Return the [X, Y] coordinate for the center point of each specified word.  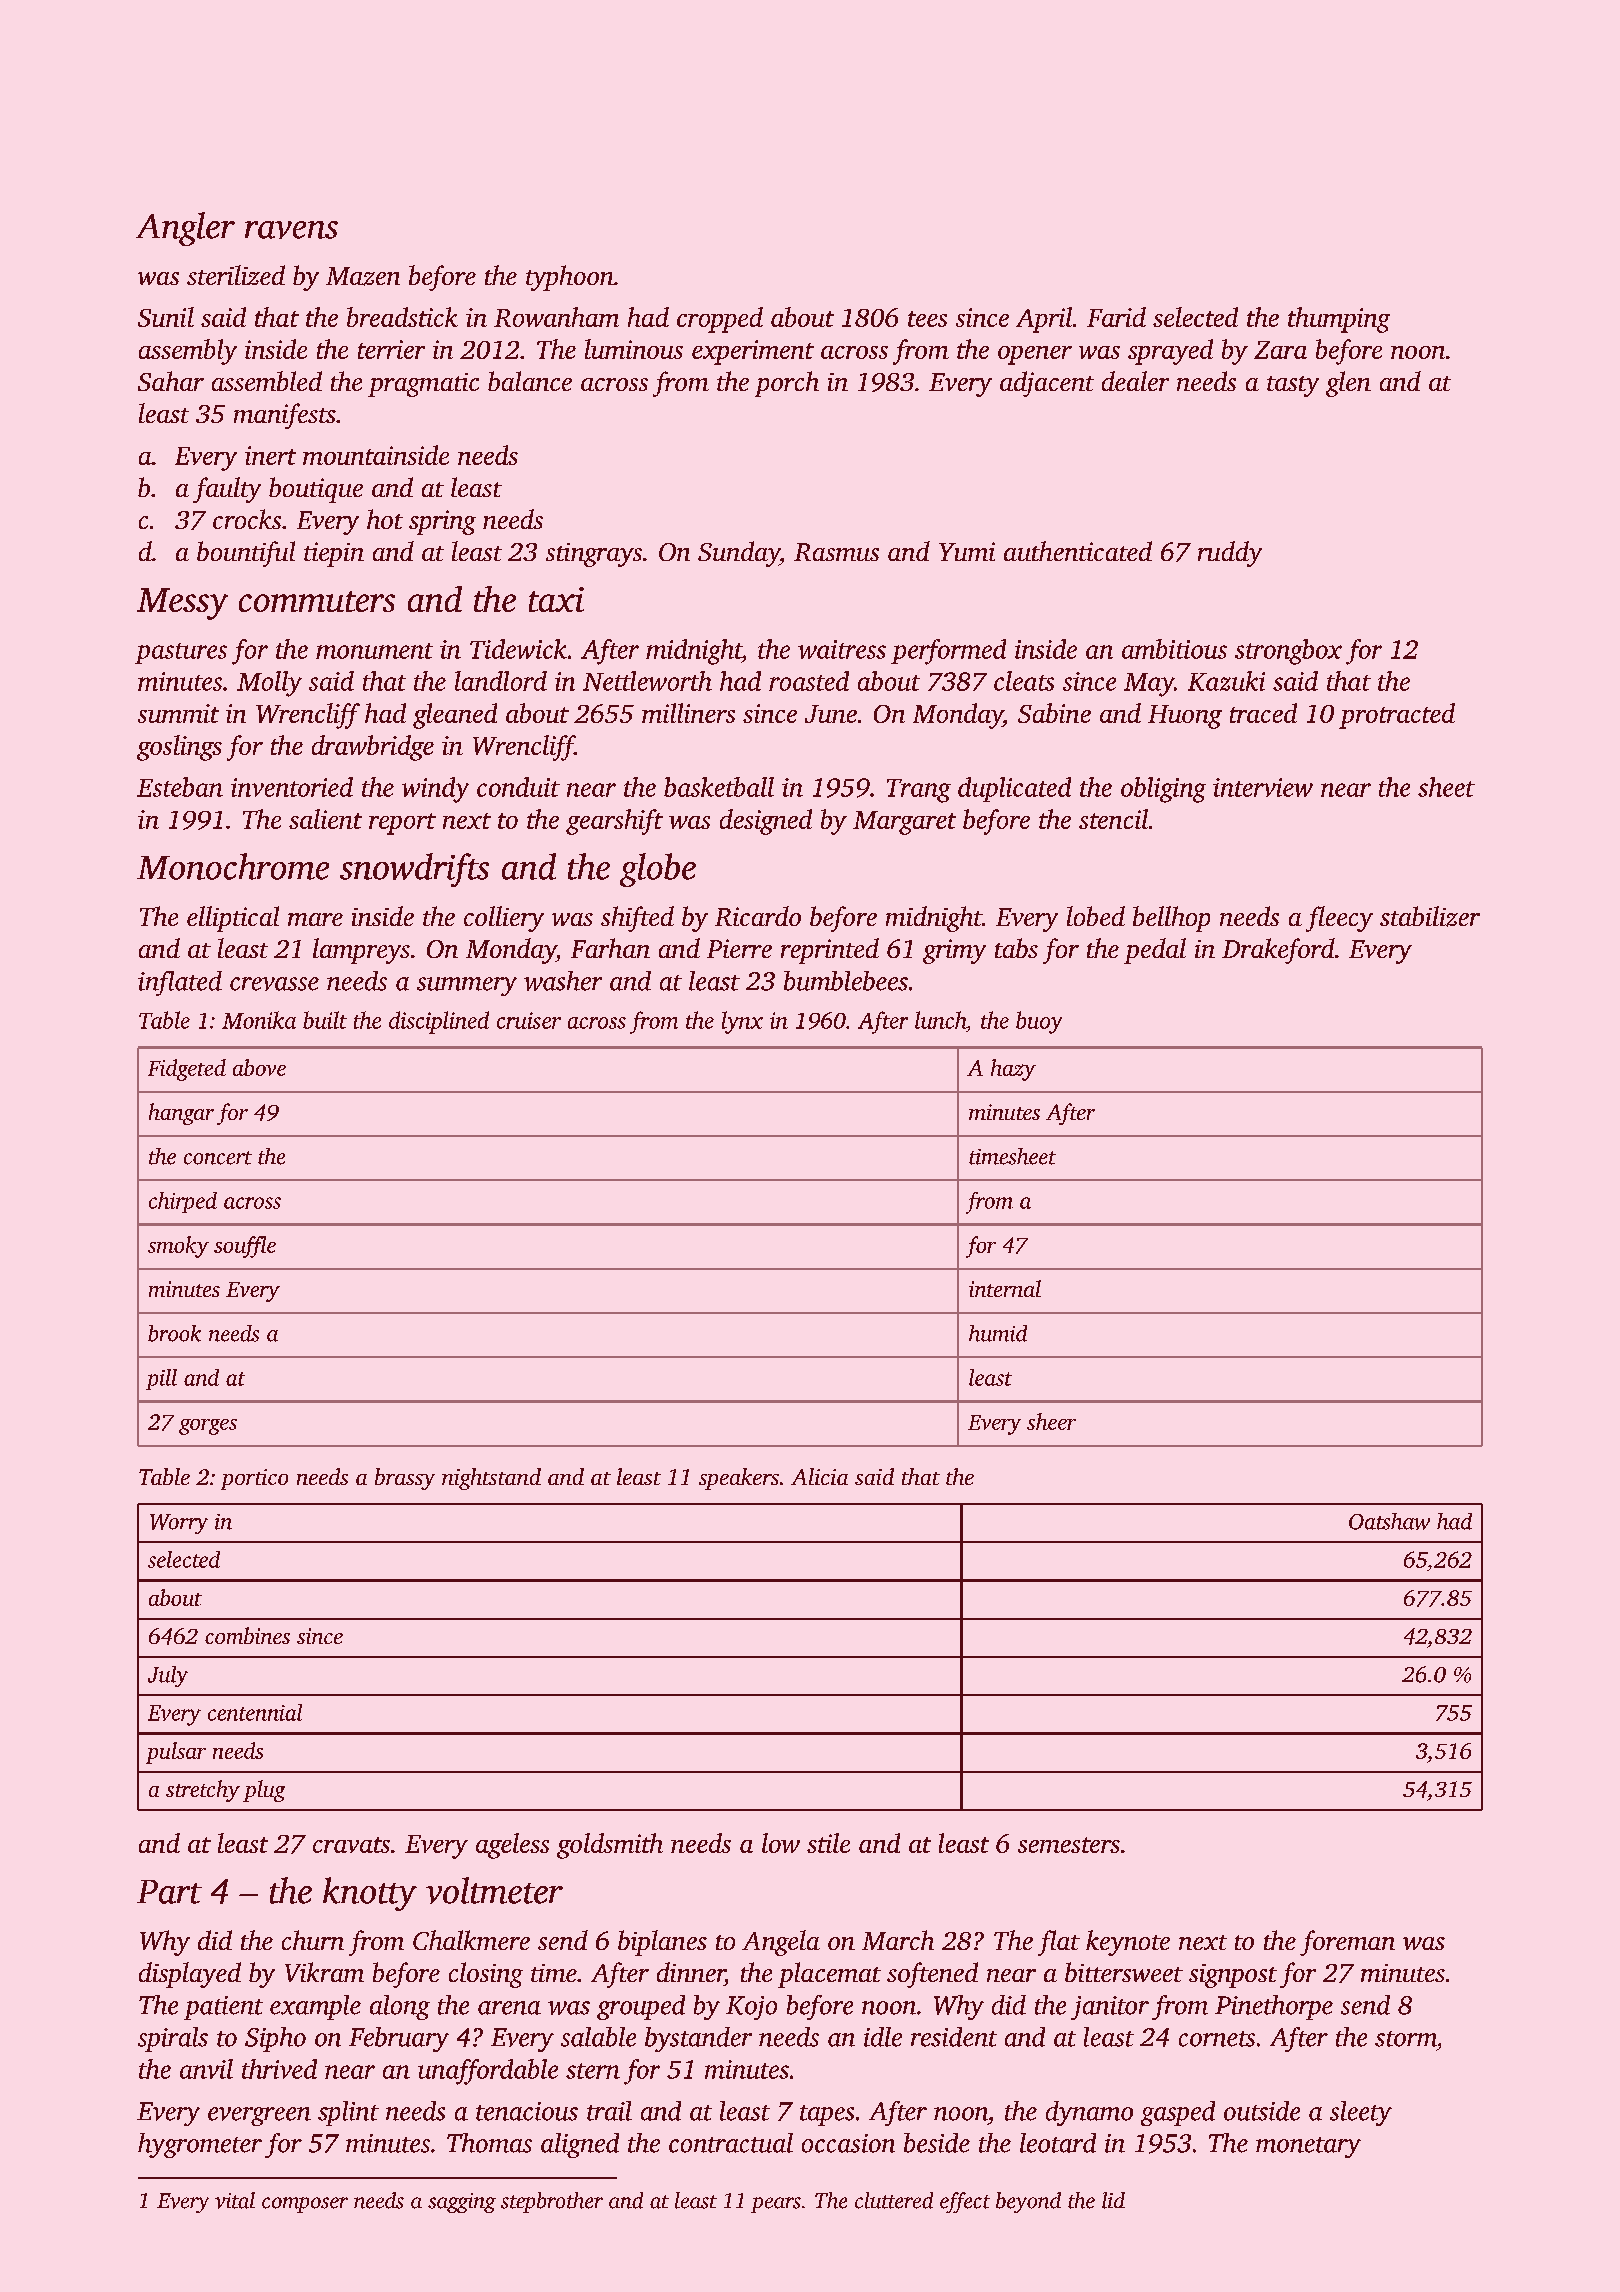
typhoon [570, 278]
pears [776, 2205]
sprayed [1170, 352]
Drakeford [1278, 951]
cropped [720, 320]
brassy [405, 1479]
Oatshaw [1389, 1521]
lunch [940, 1020]
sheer [1051, 1421]
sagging [462, 2203]
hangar [181, 1114]
